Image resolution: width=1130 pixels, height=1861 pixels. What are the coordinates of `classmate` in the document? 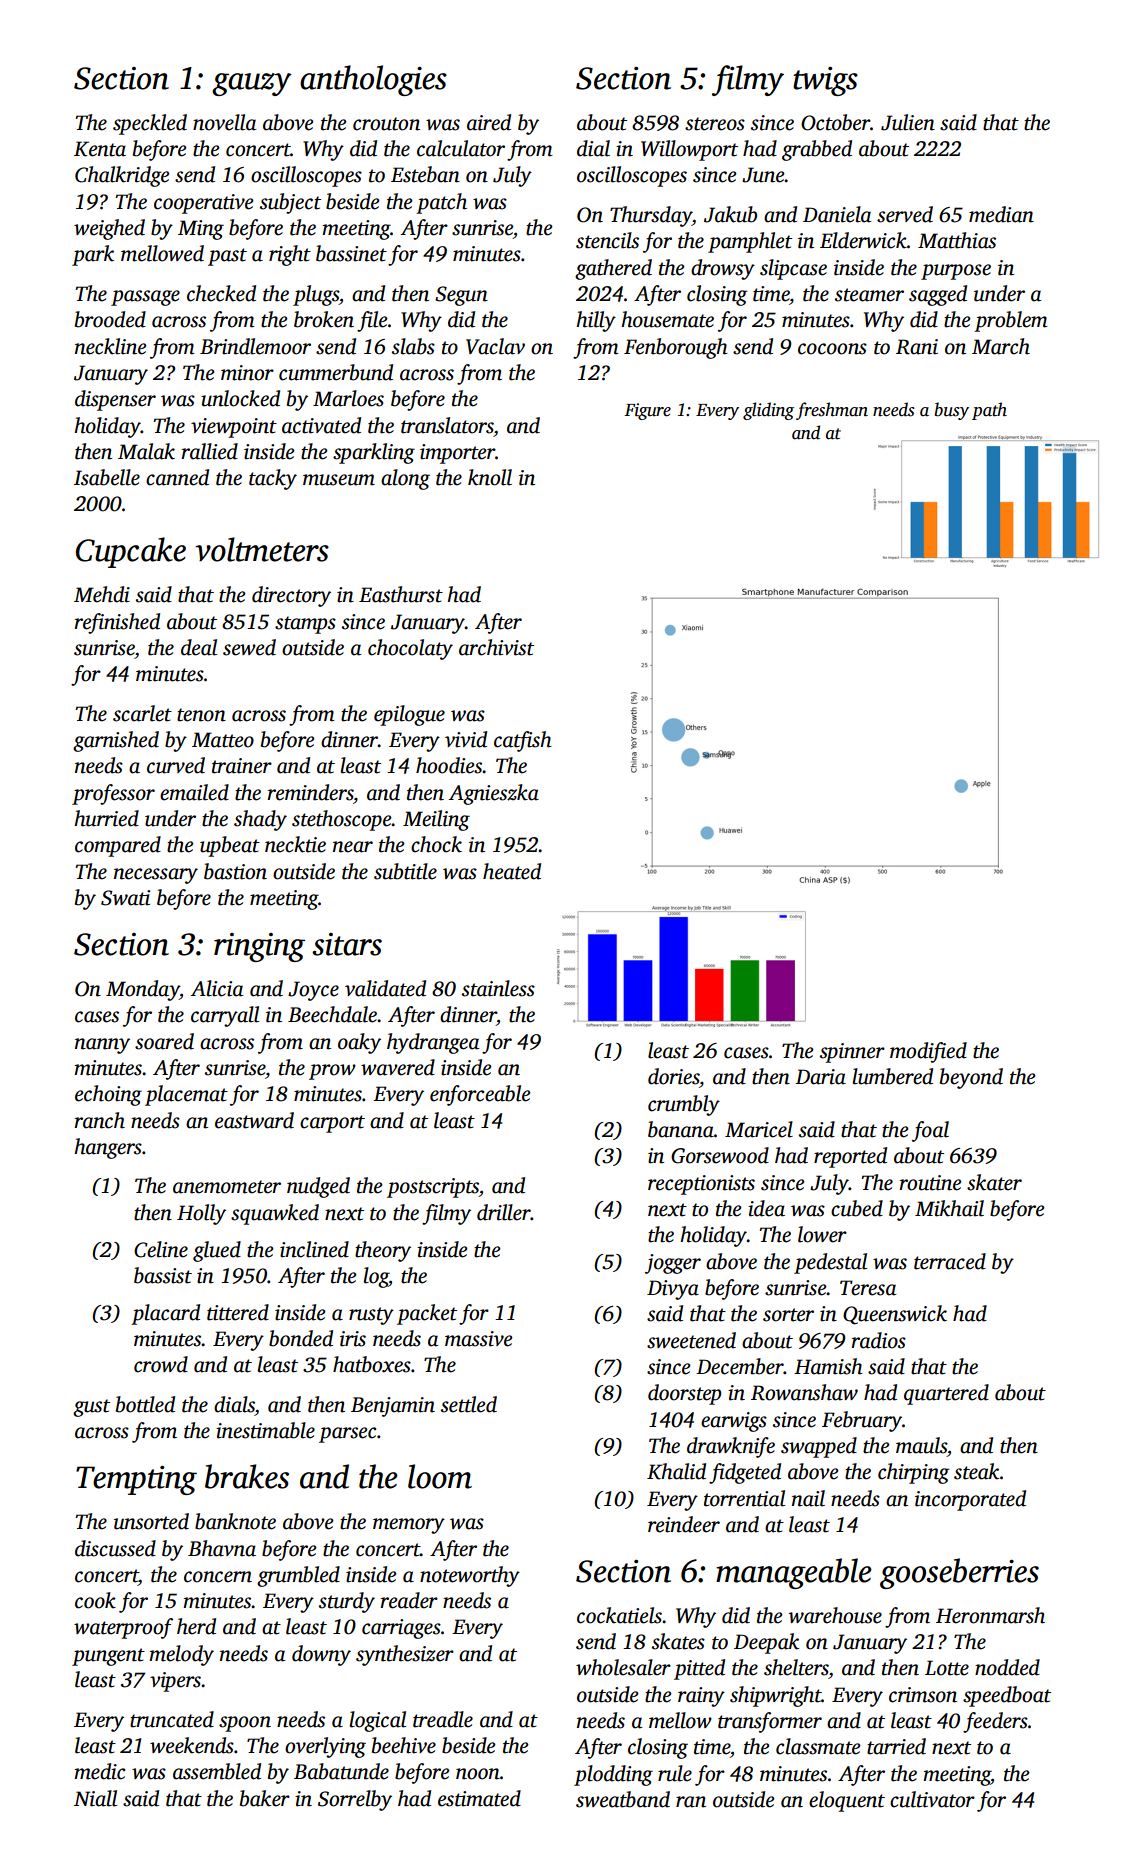 It's located at (818, 1746).
